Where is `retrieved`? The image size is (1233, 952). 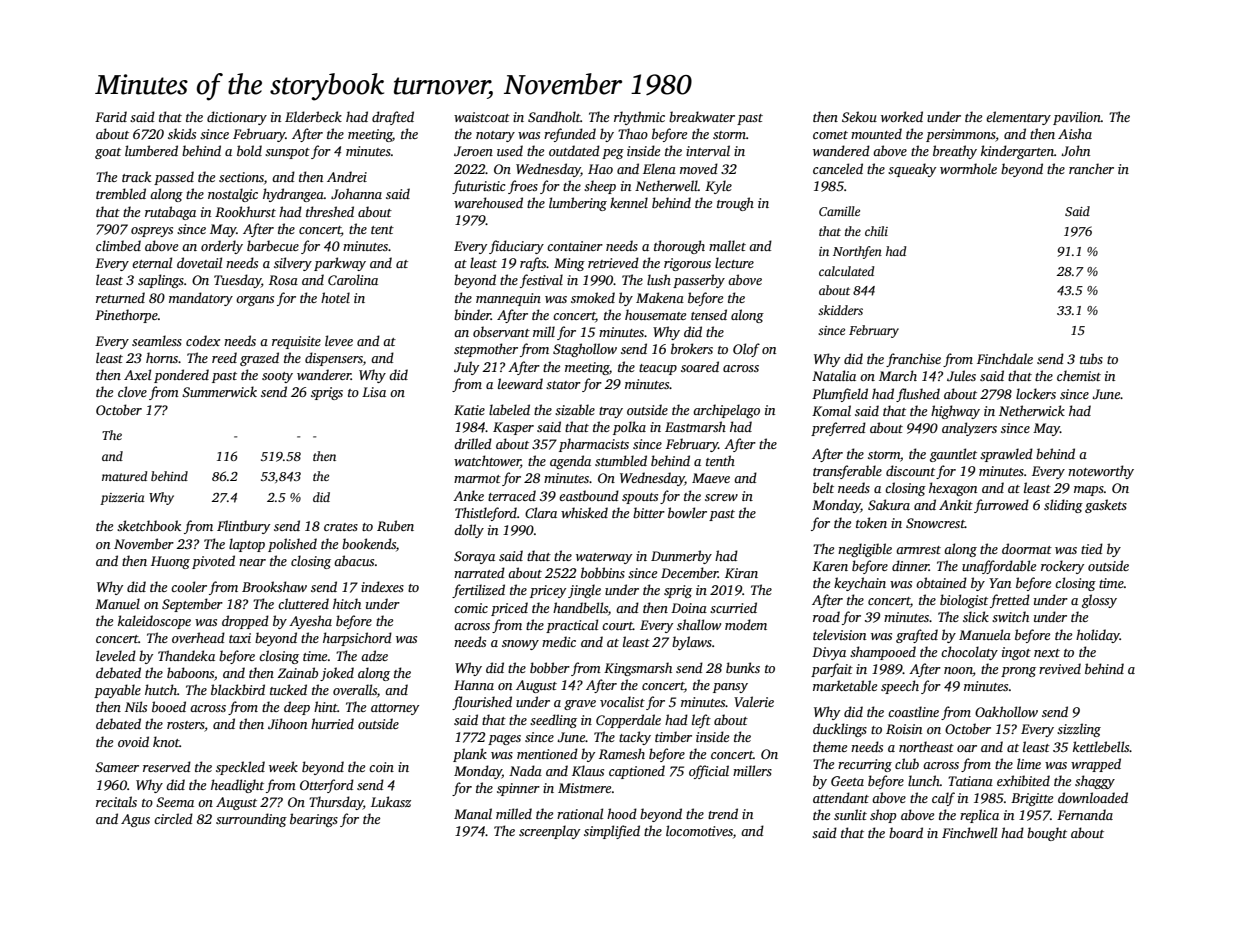 retrieved is located at coordinates (613, 262).
